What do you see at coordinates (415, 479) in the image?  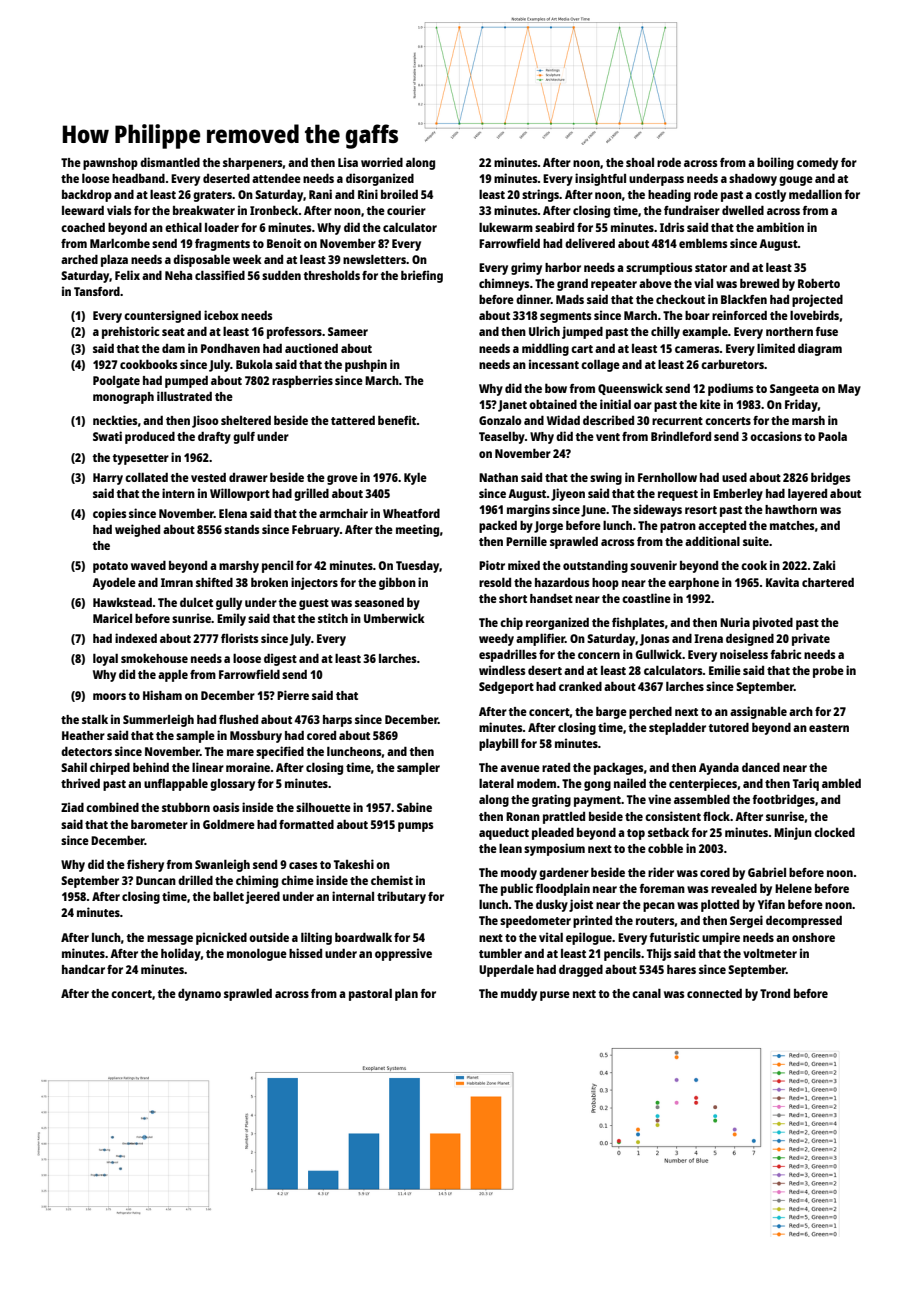 I see `Kyle` at bounding box center [415, 479].
